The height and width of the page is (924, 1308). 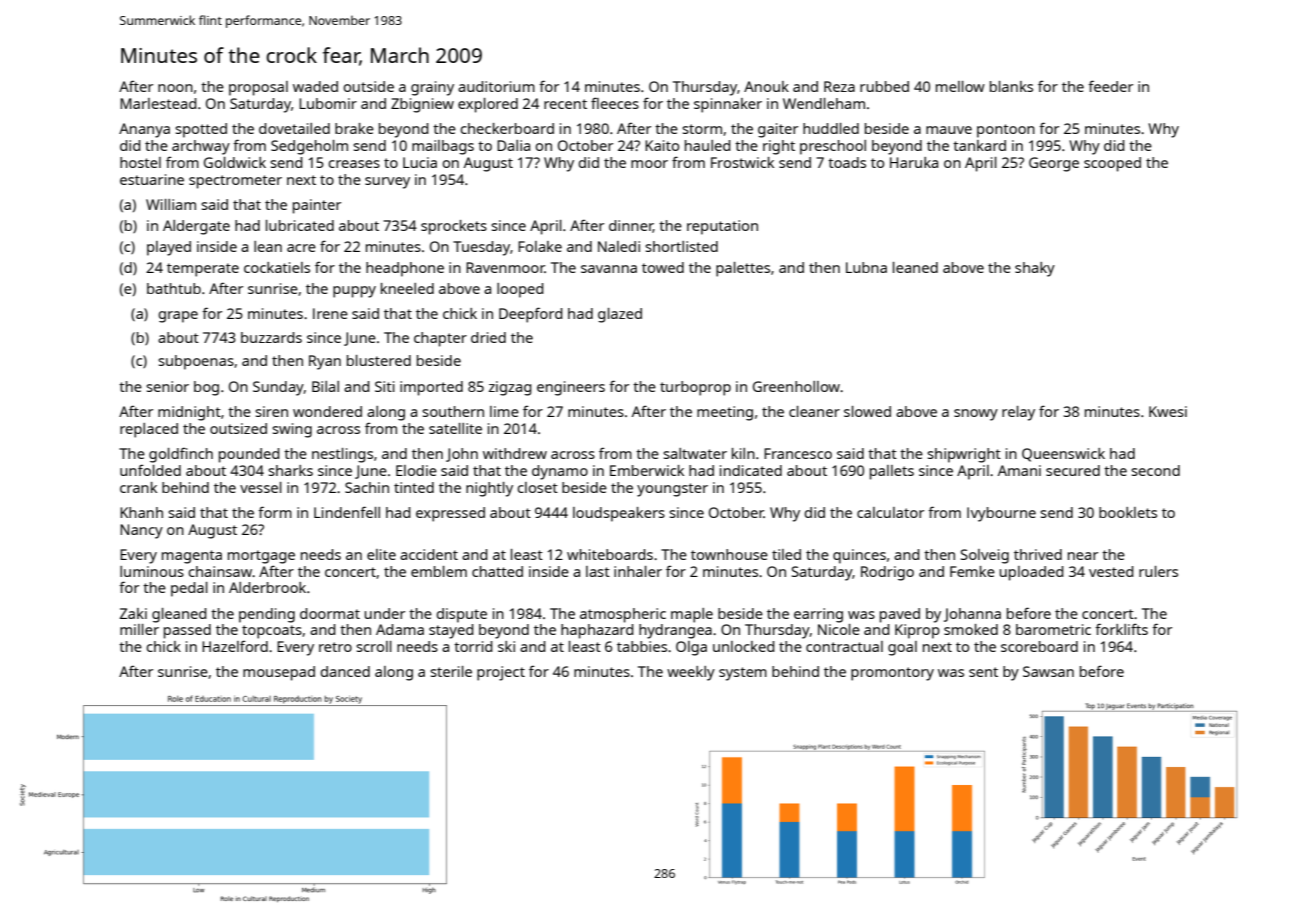 I want to click on earring, so click(x=818, y=615).
